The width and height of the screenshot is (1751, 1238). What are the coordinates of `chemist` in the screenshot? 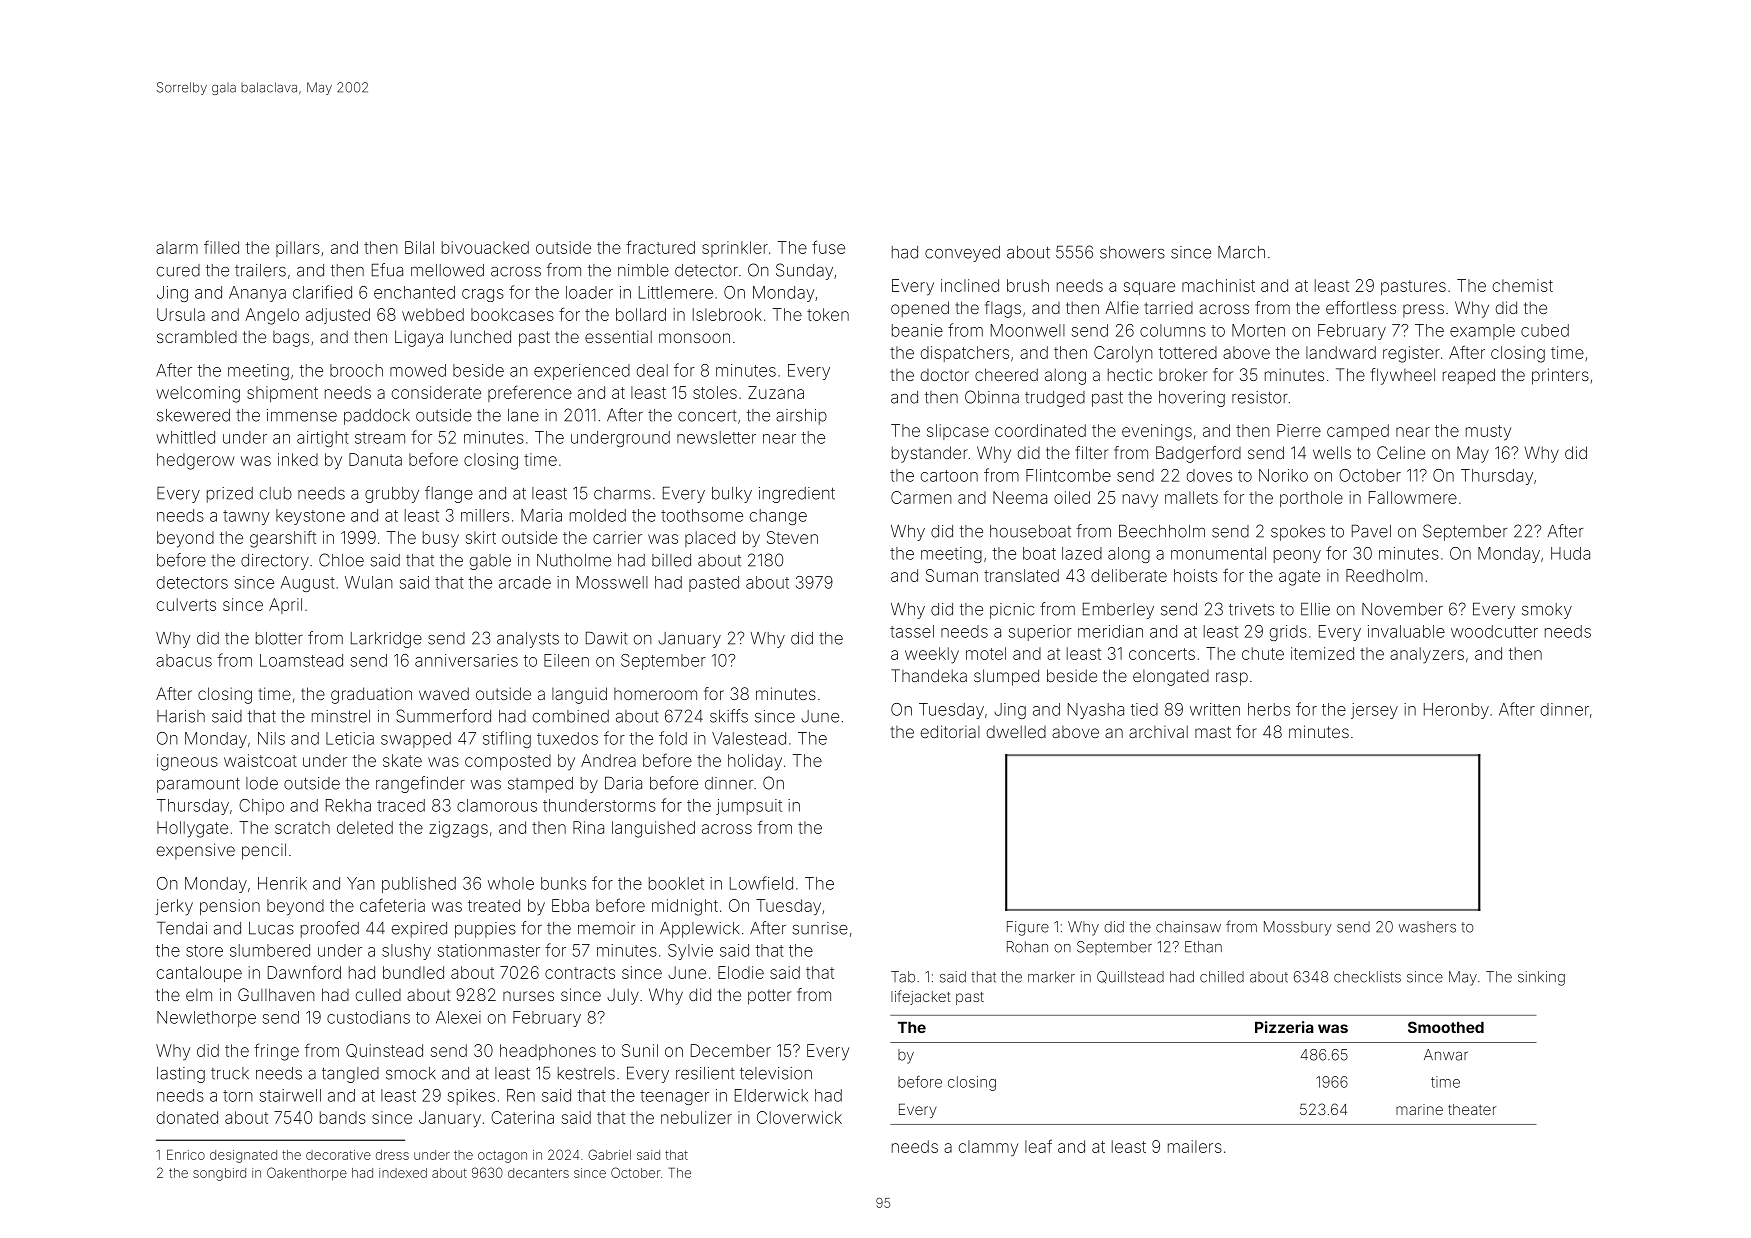 It's located at (1523, 285).
